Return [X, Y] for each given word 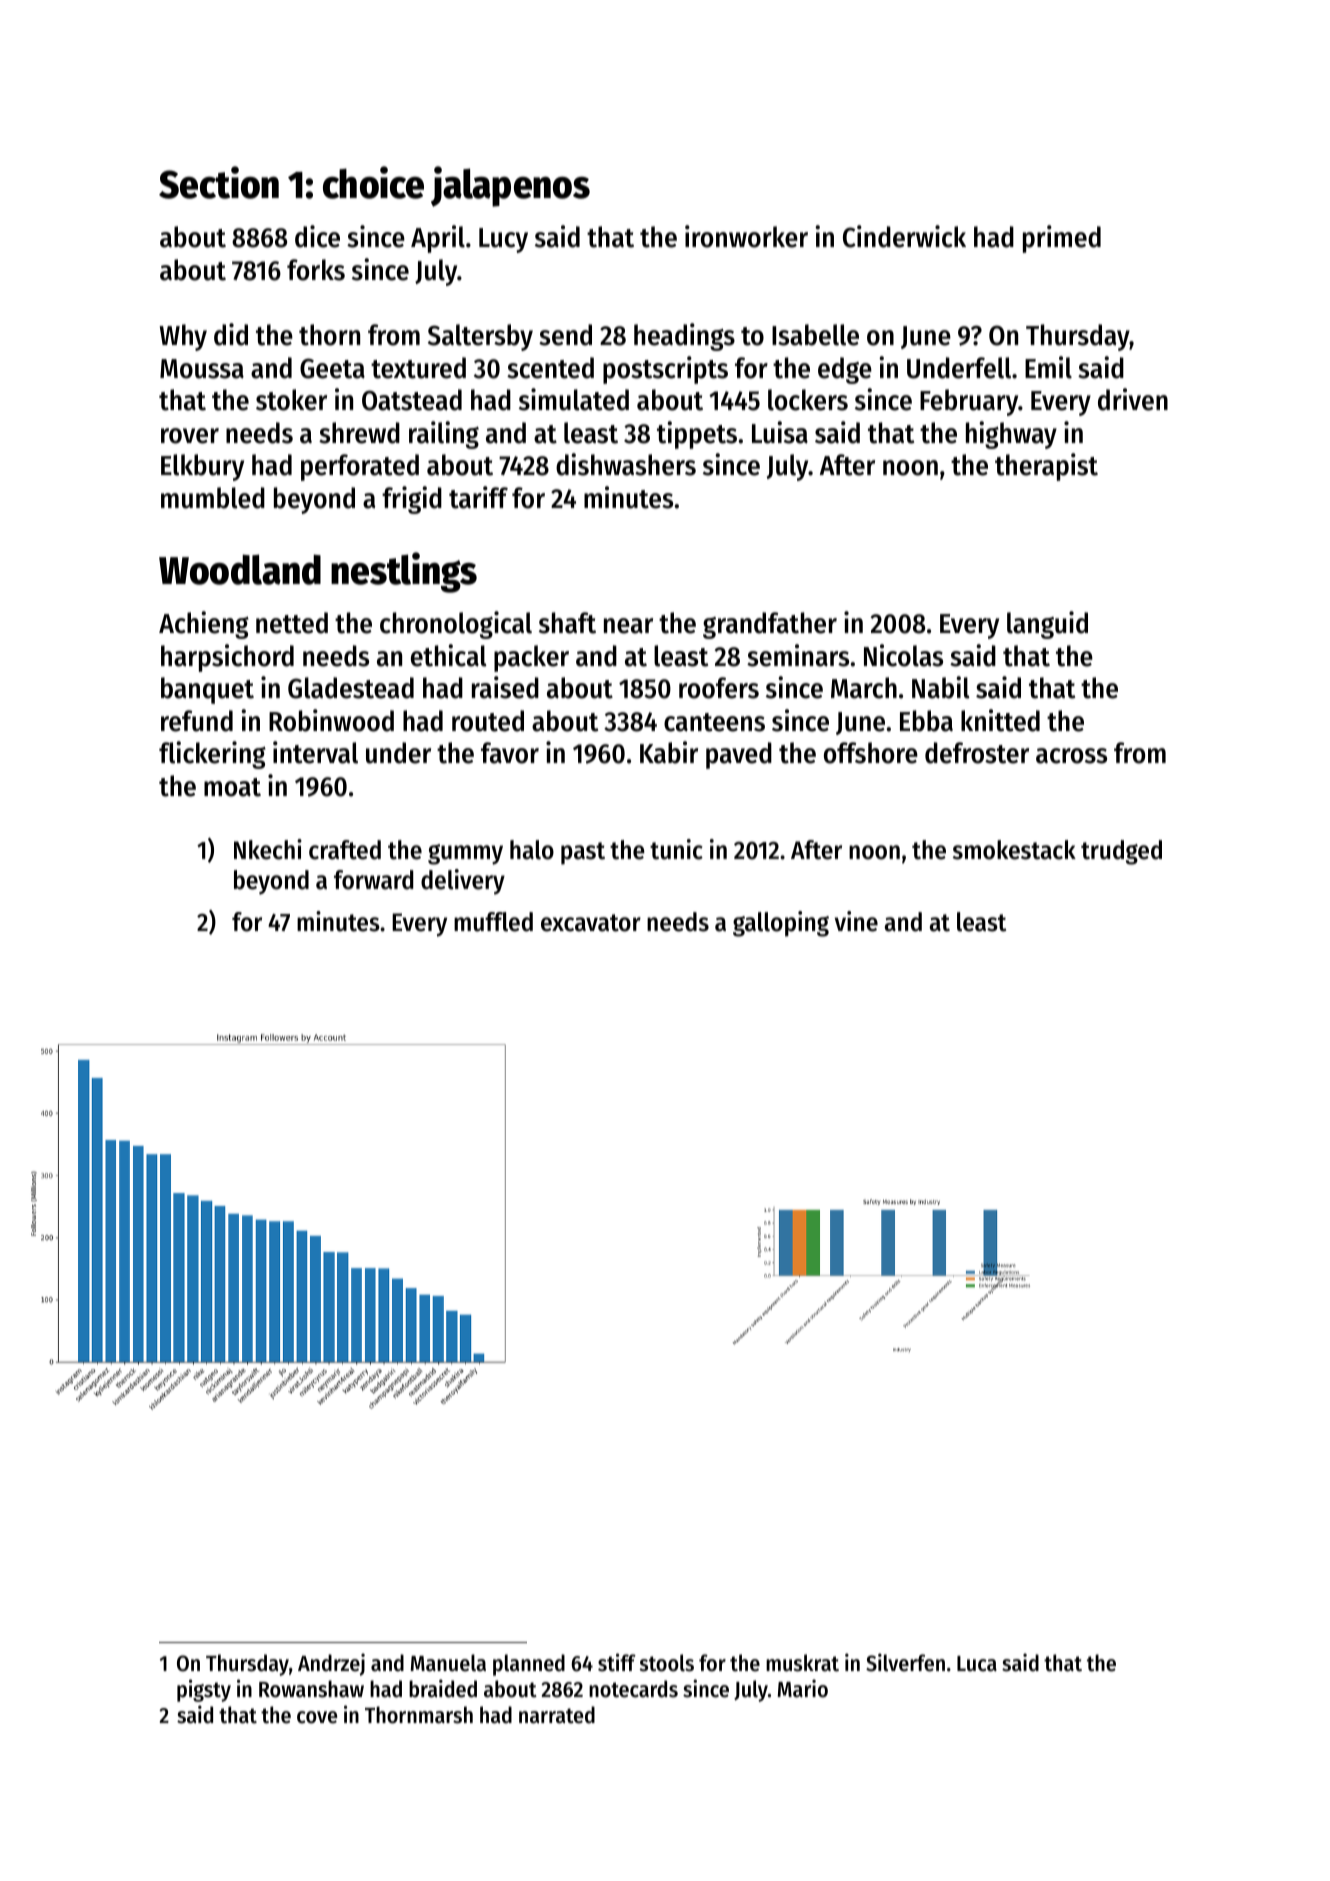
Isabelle [815, 335]
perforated [360, 467]
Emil [1048, 367]
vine [856, 921]
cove [317, 1717]
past [583, 853]
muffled [493, 922]
